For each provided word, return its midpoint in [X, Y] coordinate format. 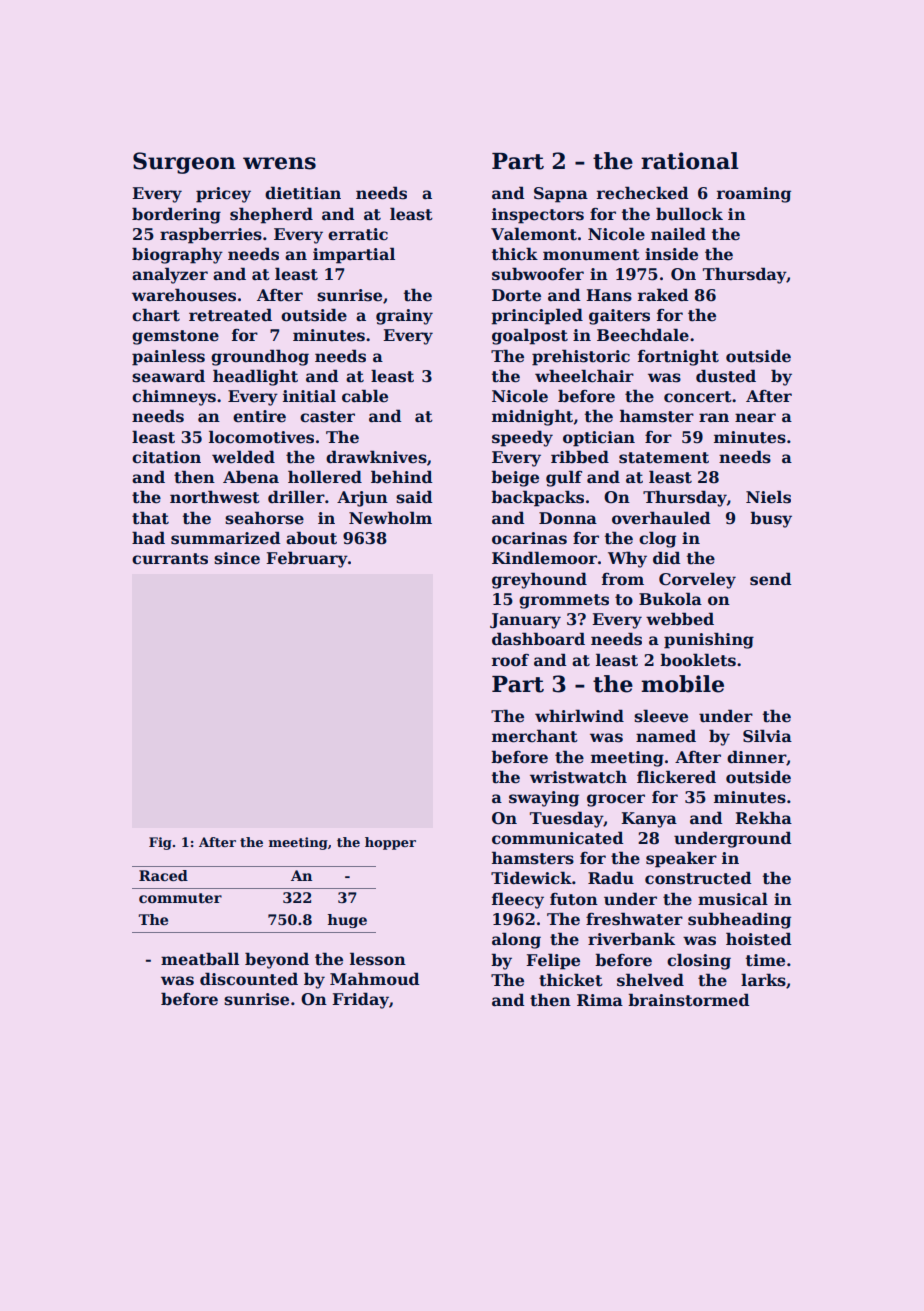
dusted [726, 376]
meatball [200, 959]
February [307, 559]
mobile [682, 684]
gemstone [175, 337]
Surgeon [184, 163]
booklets [698, 660]
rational [690, 161]
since [237, 558]
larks [763, 980]
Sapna [561, 195]
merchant [535, 736]
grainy [404, 317]
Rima [600, 1000]
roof [510, 660]
